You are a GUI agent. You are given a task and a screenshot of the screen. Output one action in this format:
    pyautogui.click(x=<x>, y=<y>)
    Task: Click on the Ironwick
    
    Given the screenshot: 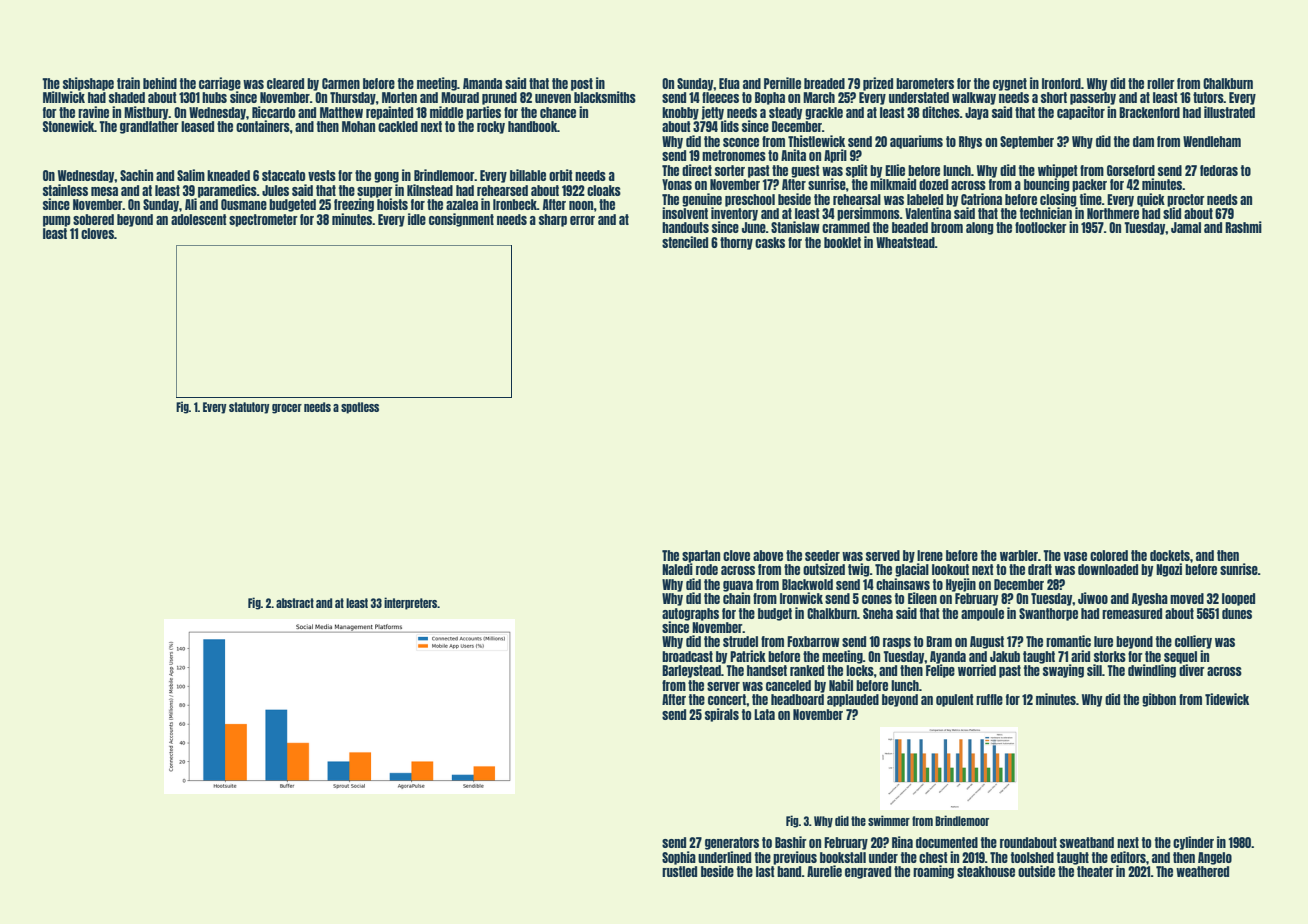 What is the action you would take?
    pyautogui.click(x=801, y=598)
